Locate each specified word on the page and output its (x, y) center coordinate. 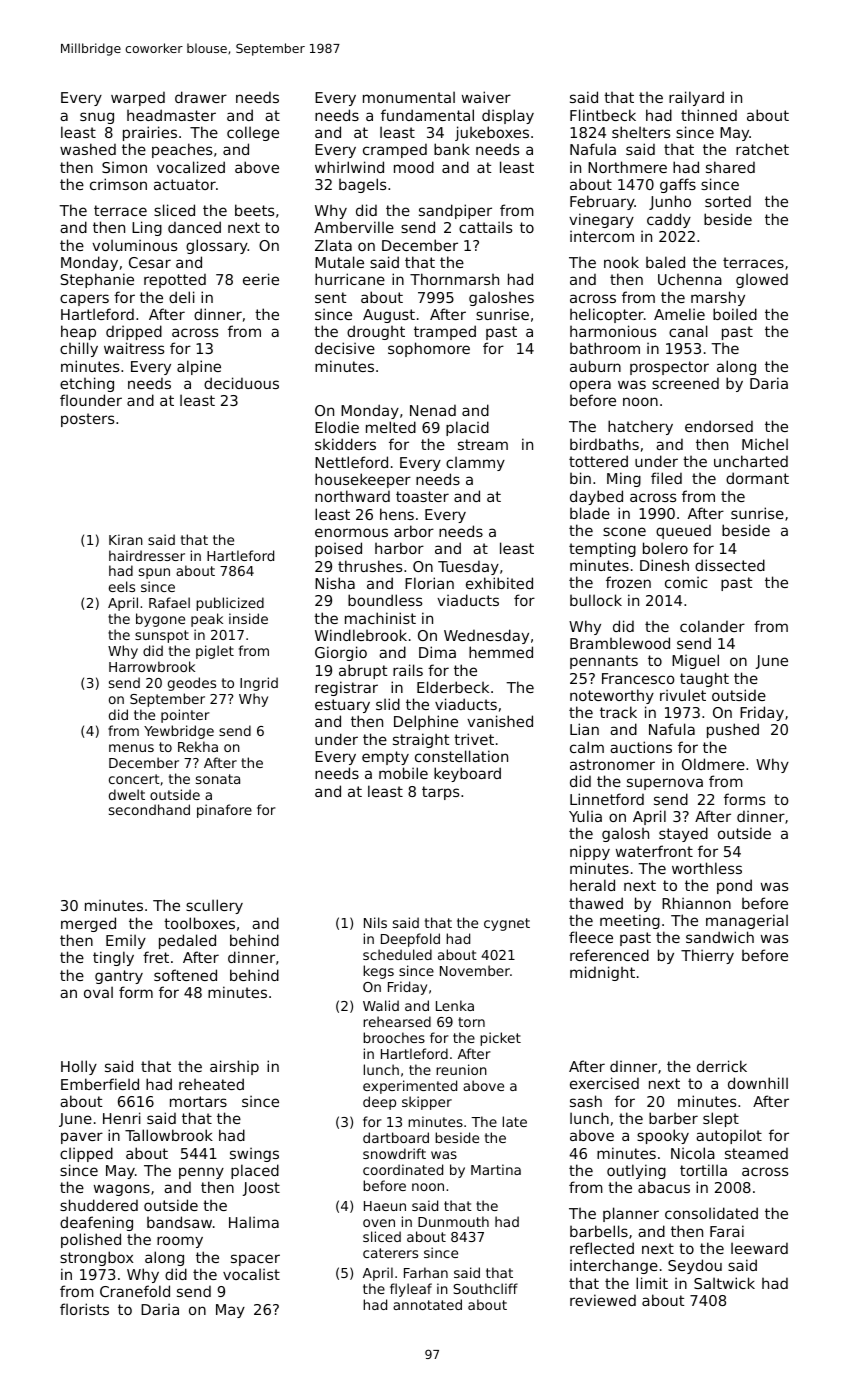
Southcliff (485, 1288)
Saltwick (724, 1283)
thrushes (370, 566)
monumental (409, 97)
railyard (696, 98)
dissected (730, 565)
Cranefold (135, 1291)
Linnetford (607, 799)
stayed (683, 834)
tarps (440, 793)
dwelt (127, 794)
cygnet (507, 924)
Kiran (126, 539)
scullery (214, 906)
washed (88, 149)
